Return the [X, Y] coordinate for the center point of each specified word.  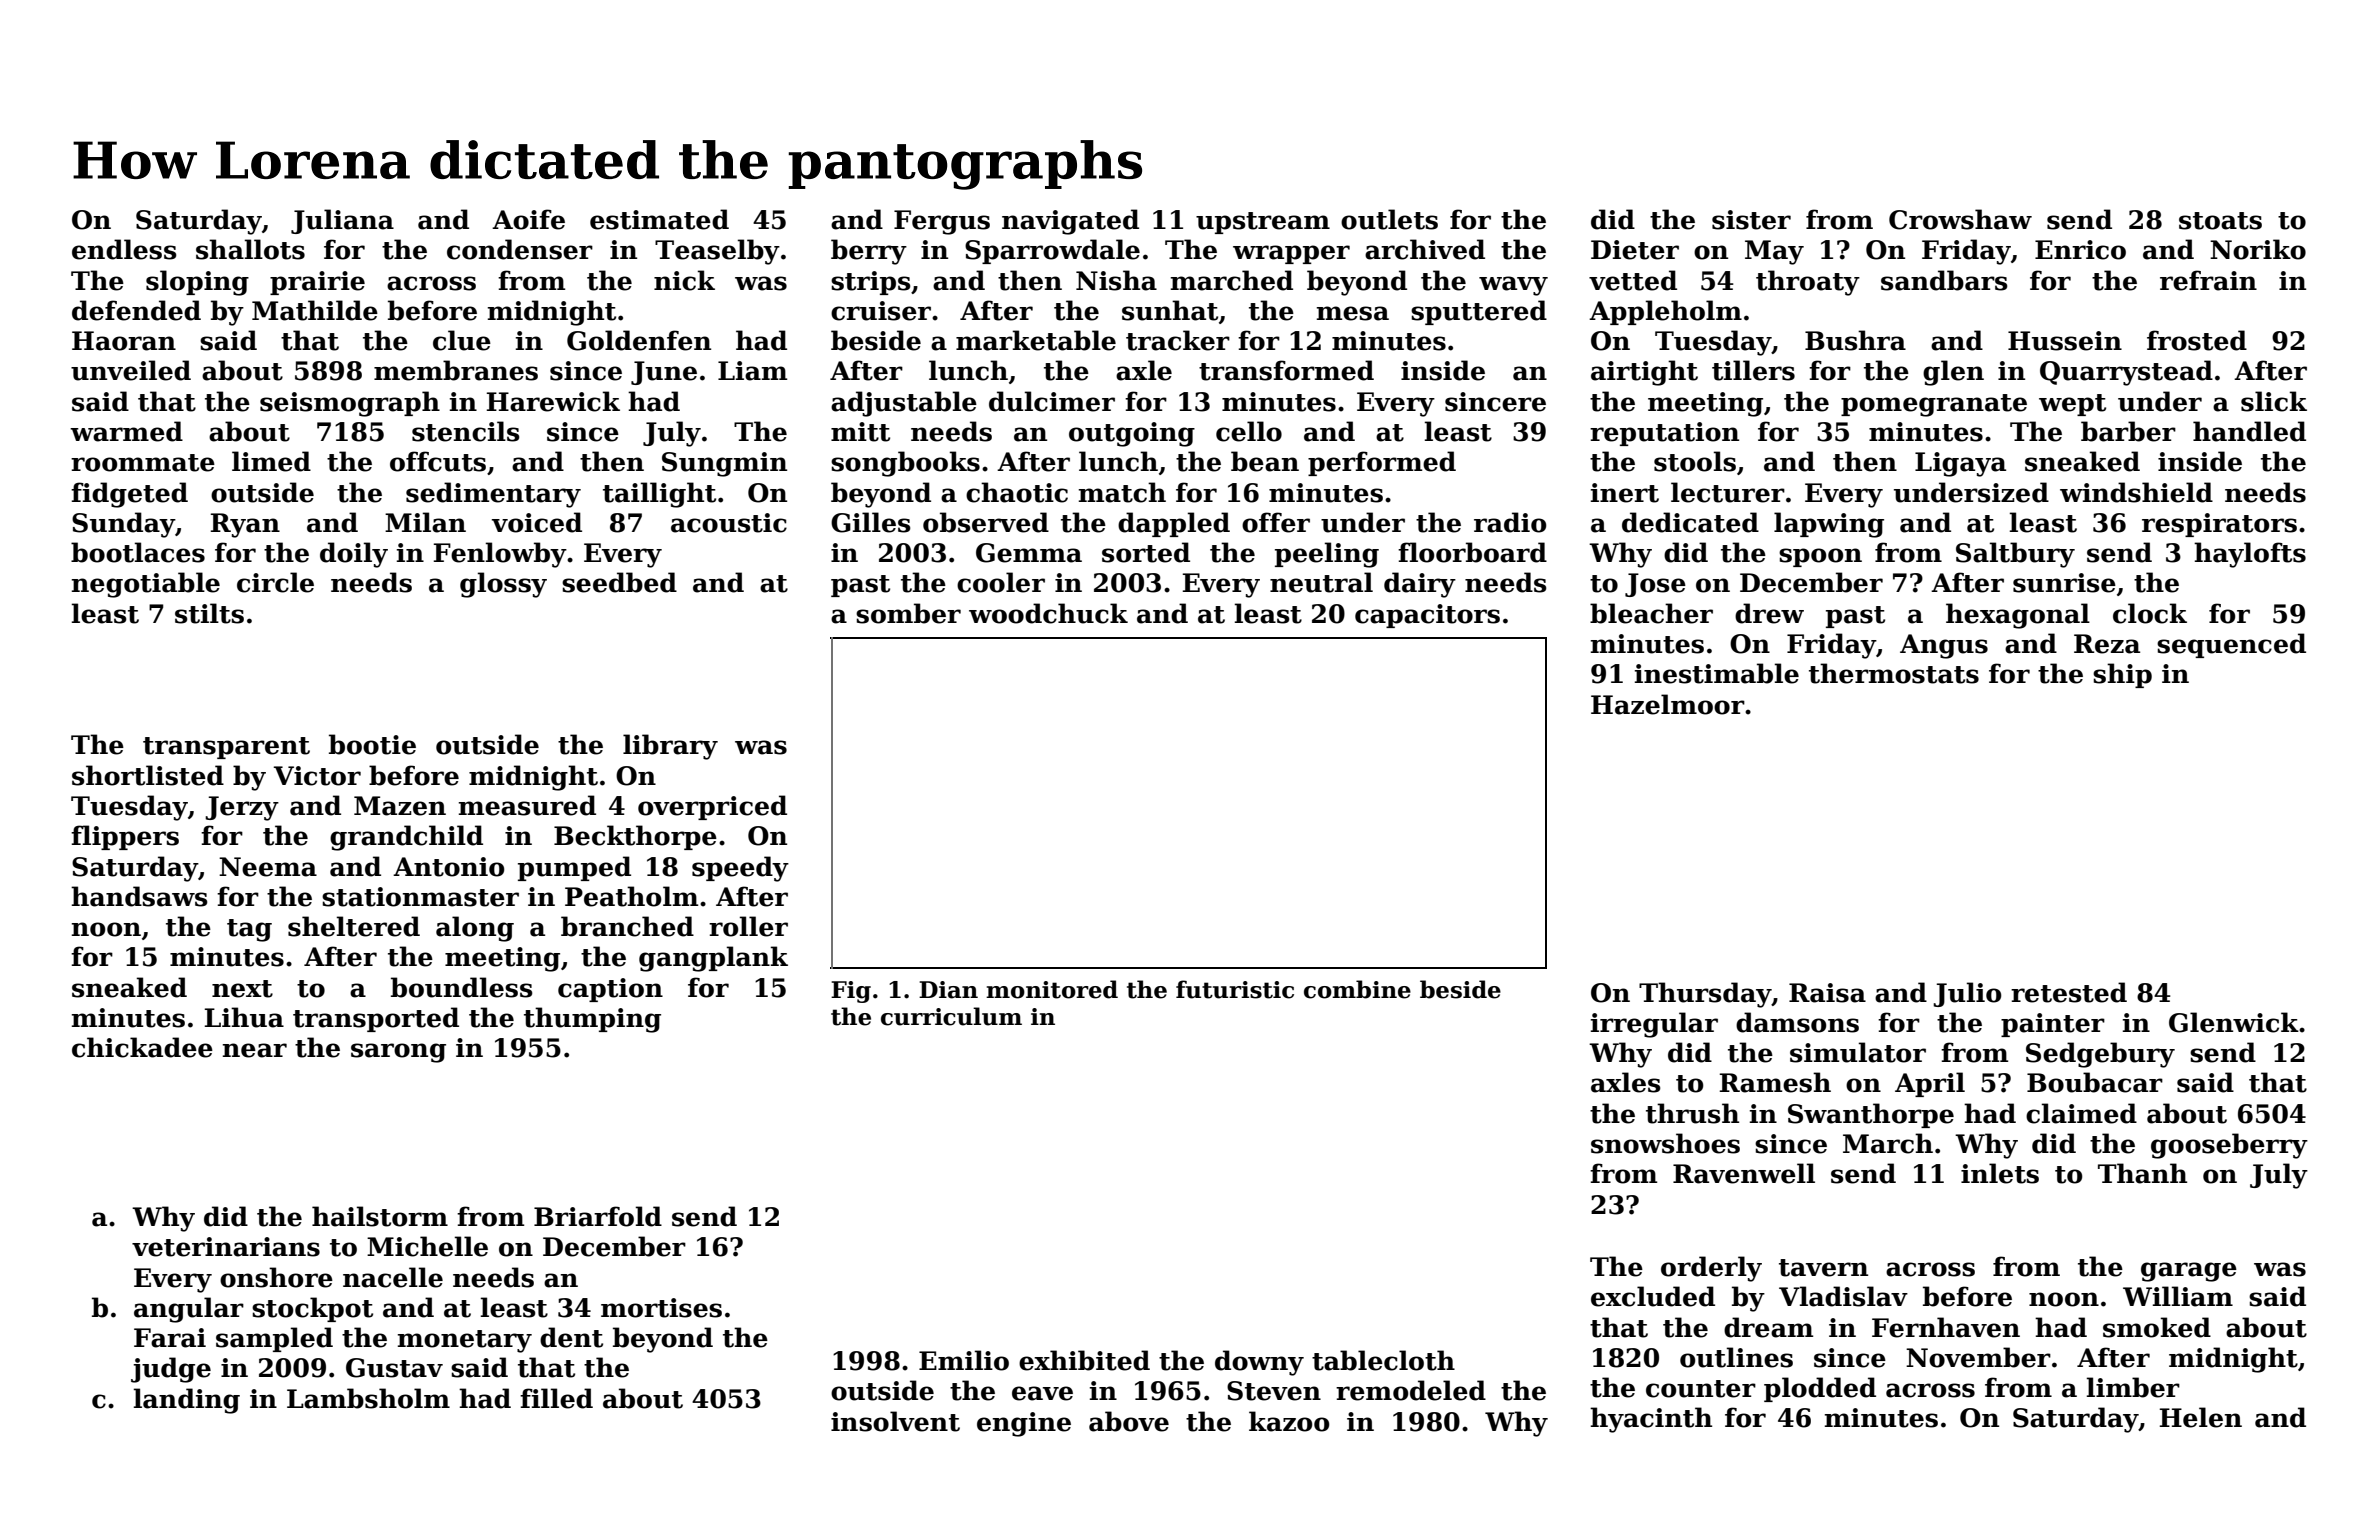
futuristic [1235, 989]
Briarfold [598, 1216]
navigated [1070, 222]
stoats [2220, 221]
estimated [659, 219]
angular [189, 1310]
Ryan [245, 525]
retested [2069, 992]
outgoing [1132, 434]
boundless [462, 987]
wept [2072, 405]
